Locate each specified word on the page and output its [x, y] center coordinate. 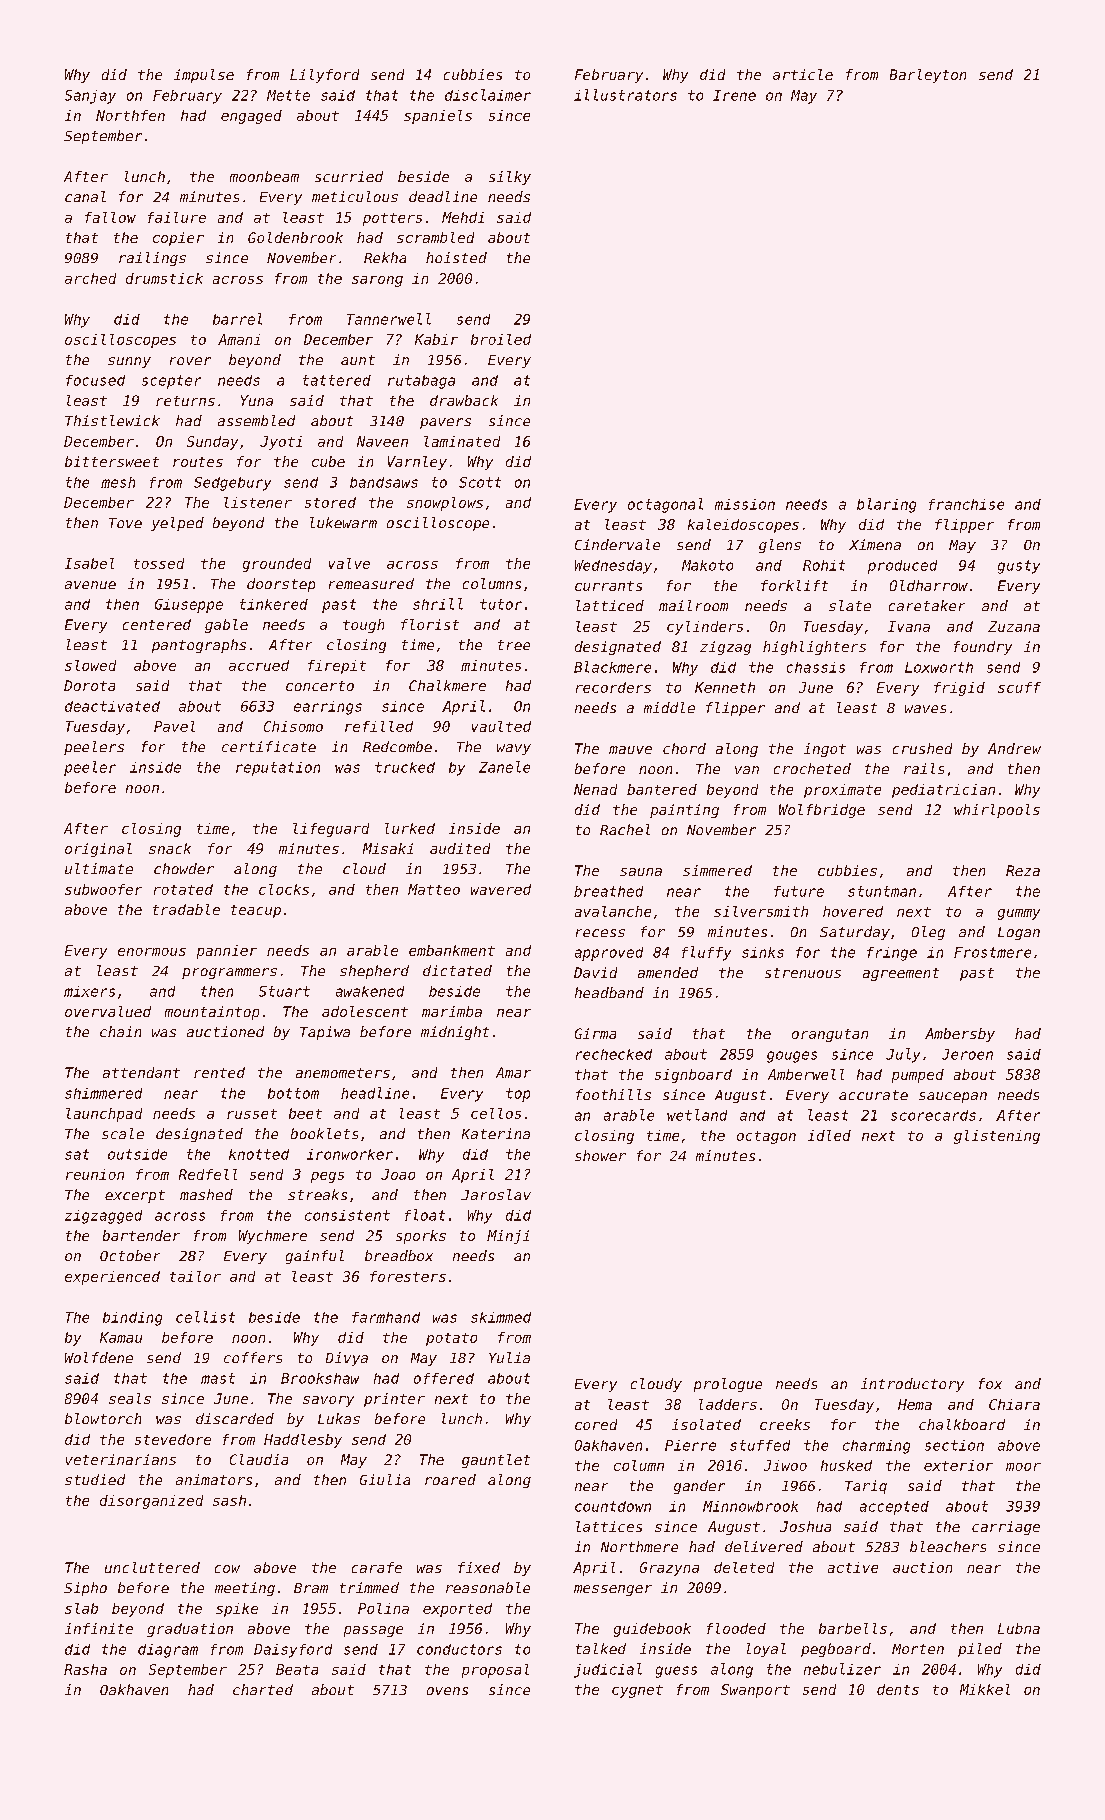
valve [349, 563]
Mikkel [985, 1689]
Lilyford [324, 76]
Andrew [1014, 748]
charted [263, 1689]
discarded [235, 1418]
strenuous [803, 973]
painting [684, 811]
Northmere [639, 1546]
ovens [447, 1691]
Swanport [755, 1691]
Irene [734, 95]
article [803, 74]
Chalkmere [447, 685]
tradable [186, 909]
